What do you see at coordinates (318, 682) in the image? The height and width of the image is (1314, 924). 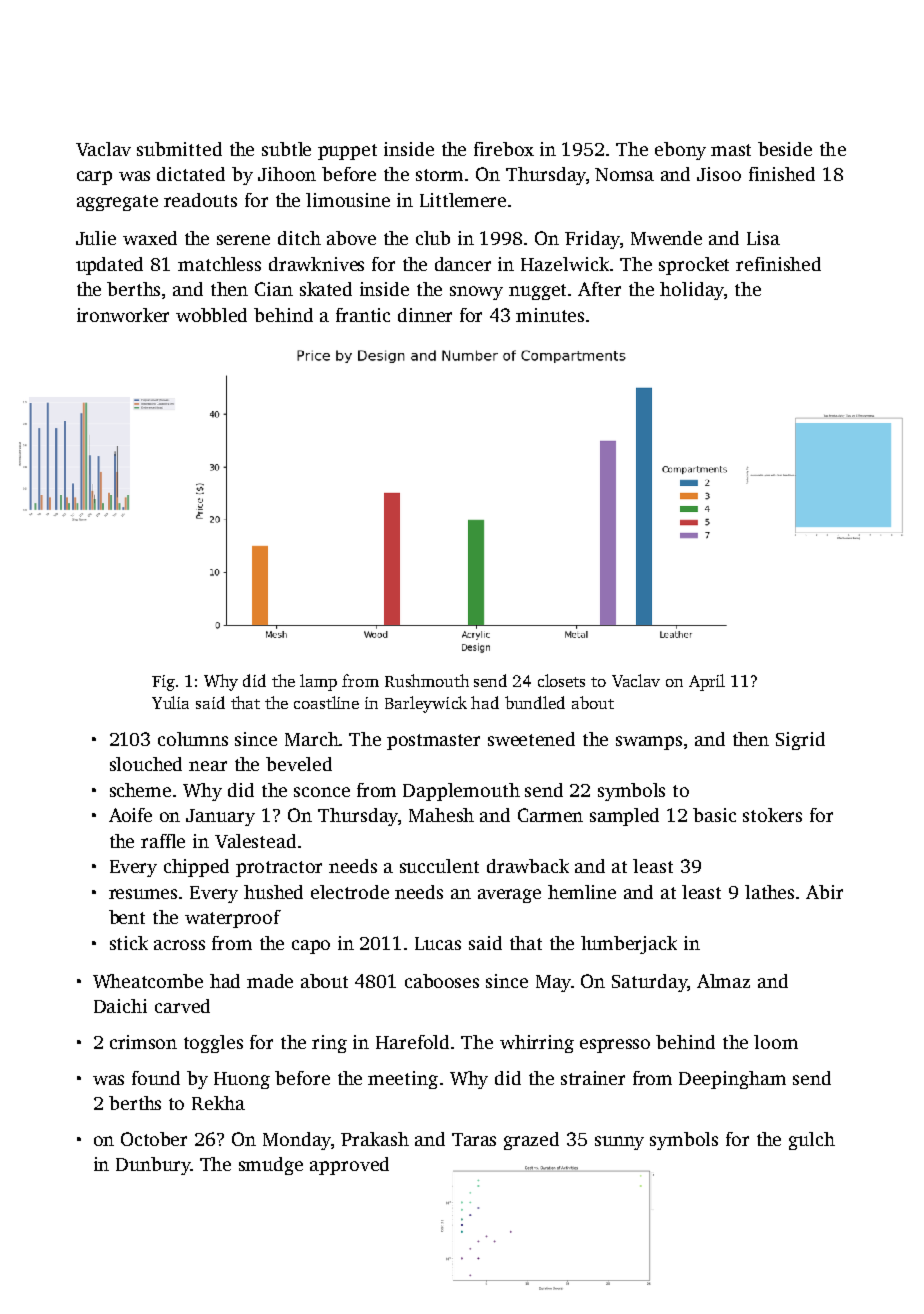 I see `lamp` at bounding box center [318, 682].
